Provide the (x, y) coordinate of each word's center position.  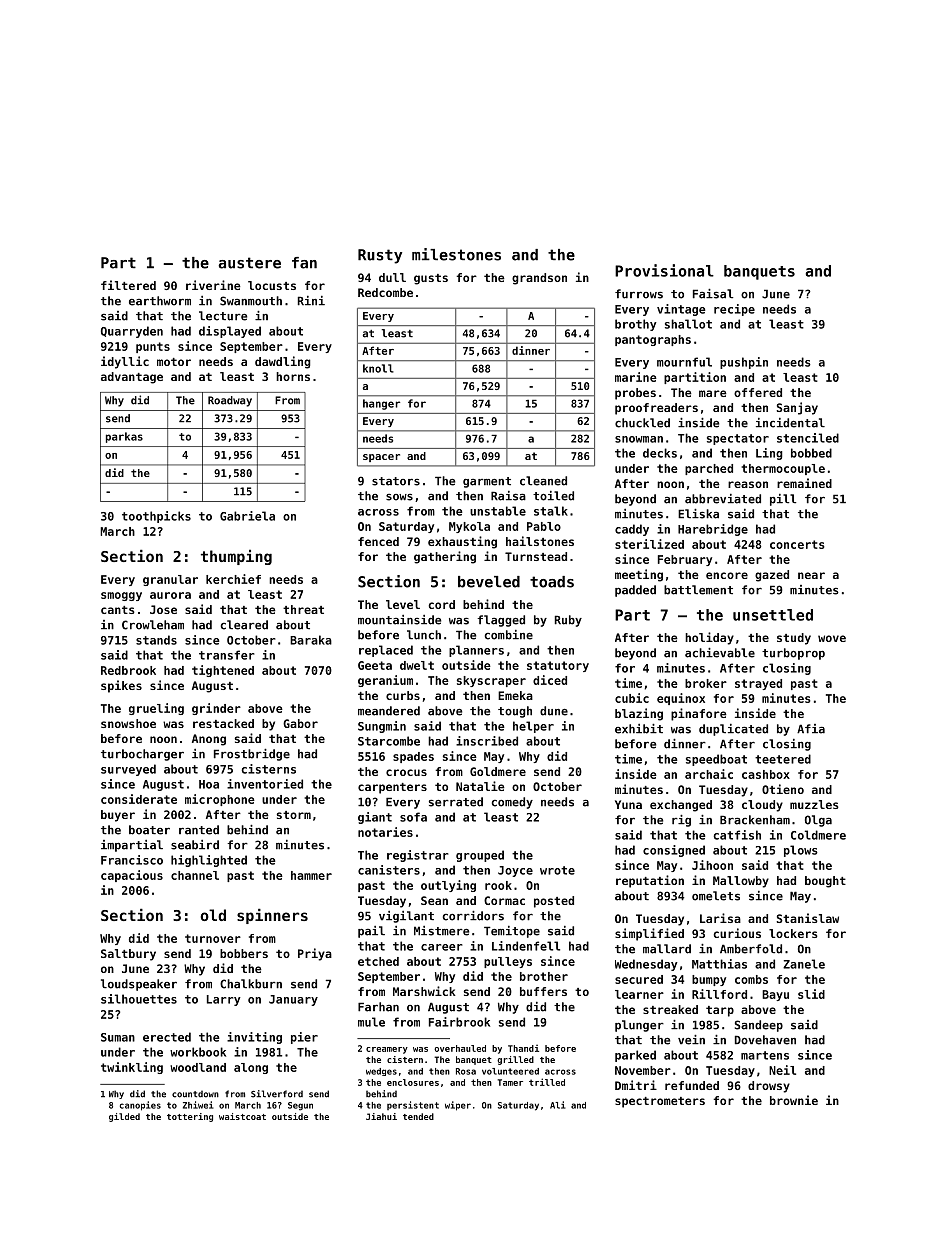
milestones (456, 254)
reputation (650, 881)
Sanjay (797, 408)
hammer (311, 875)
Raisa (508, 496)
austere (249, 263)
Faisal (713, 294)
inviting (254, 1038)
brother (544, 976)
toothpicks (156, 517)
